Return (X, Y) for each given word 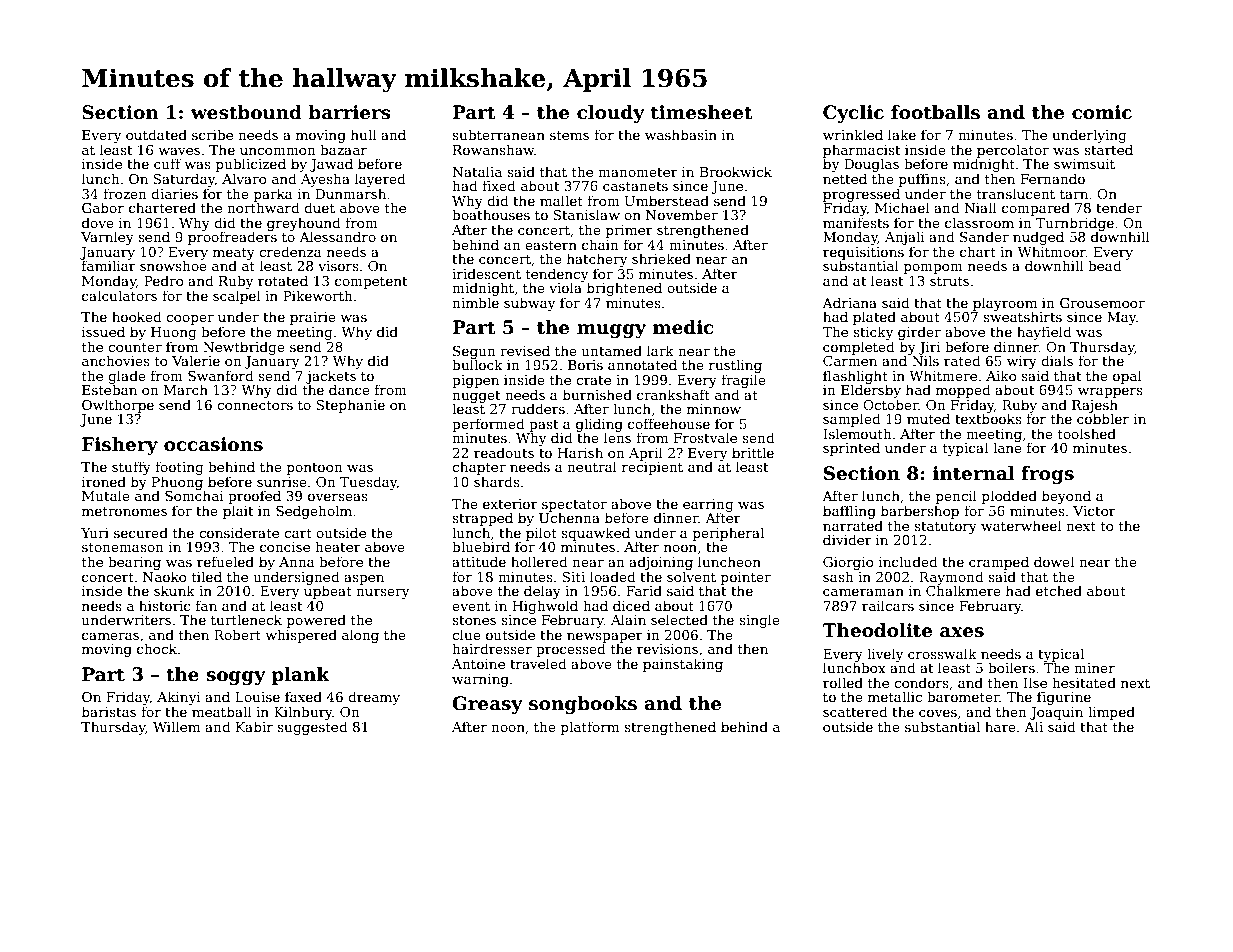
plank (301, 676)
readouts (504, 452)
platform (590, 728)
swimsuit (1084, 164)
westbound (246, 112)
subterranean (498, 134)
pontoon (315, 469)
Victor (1094, 511)
